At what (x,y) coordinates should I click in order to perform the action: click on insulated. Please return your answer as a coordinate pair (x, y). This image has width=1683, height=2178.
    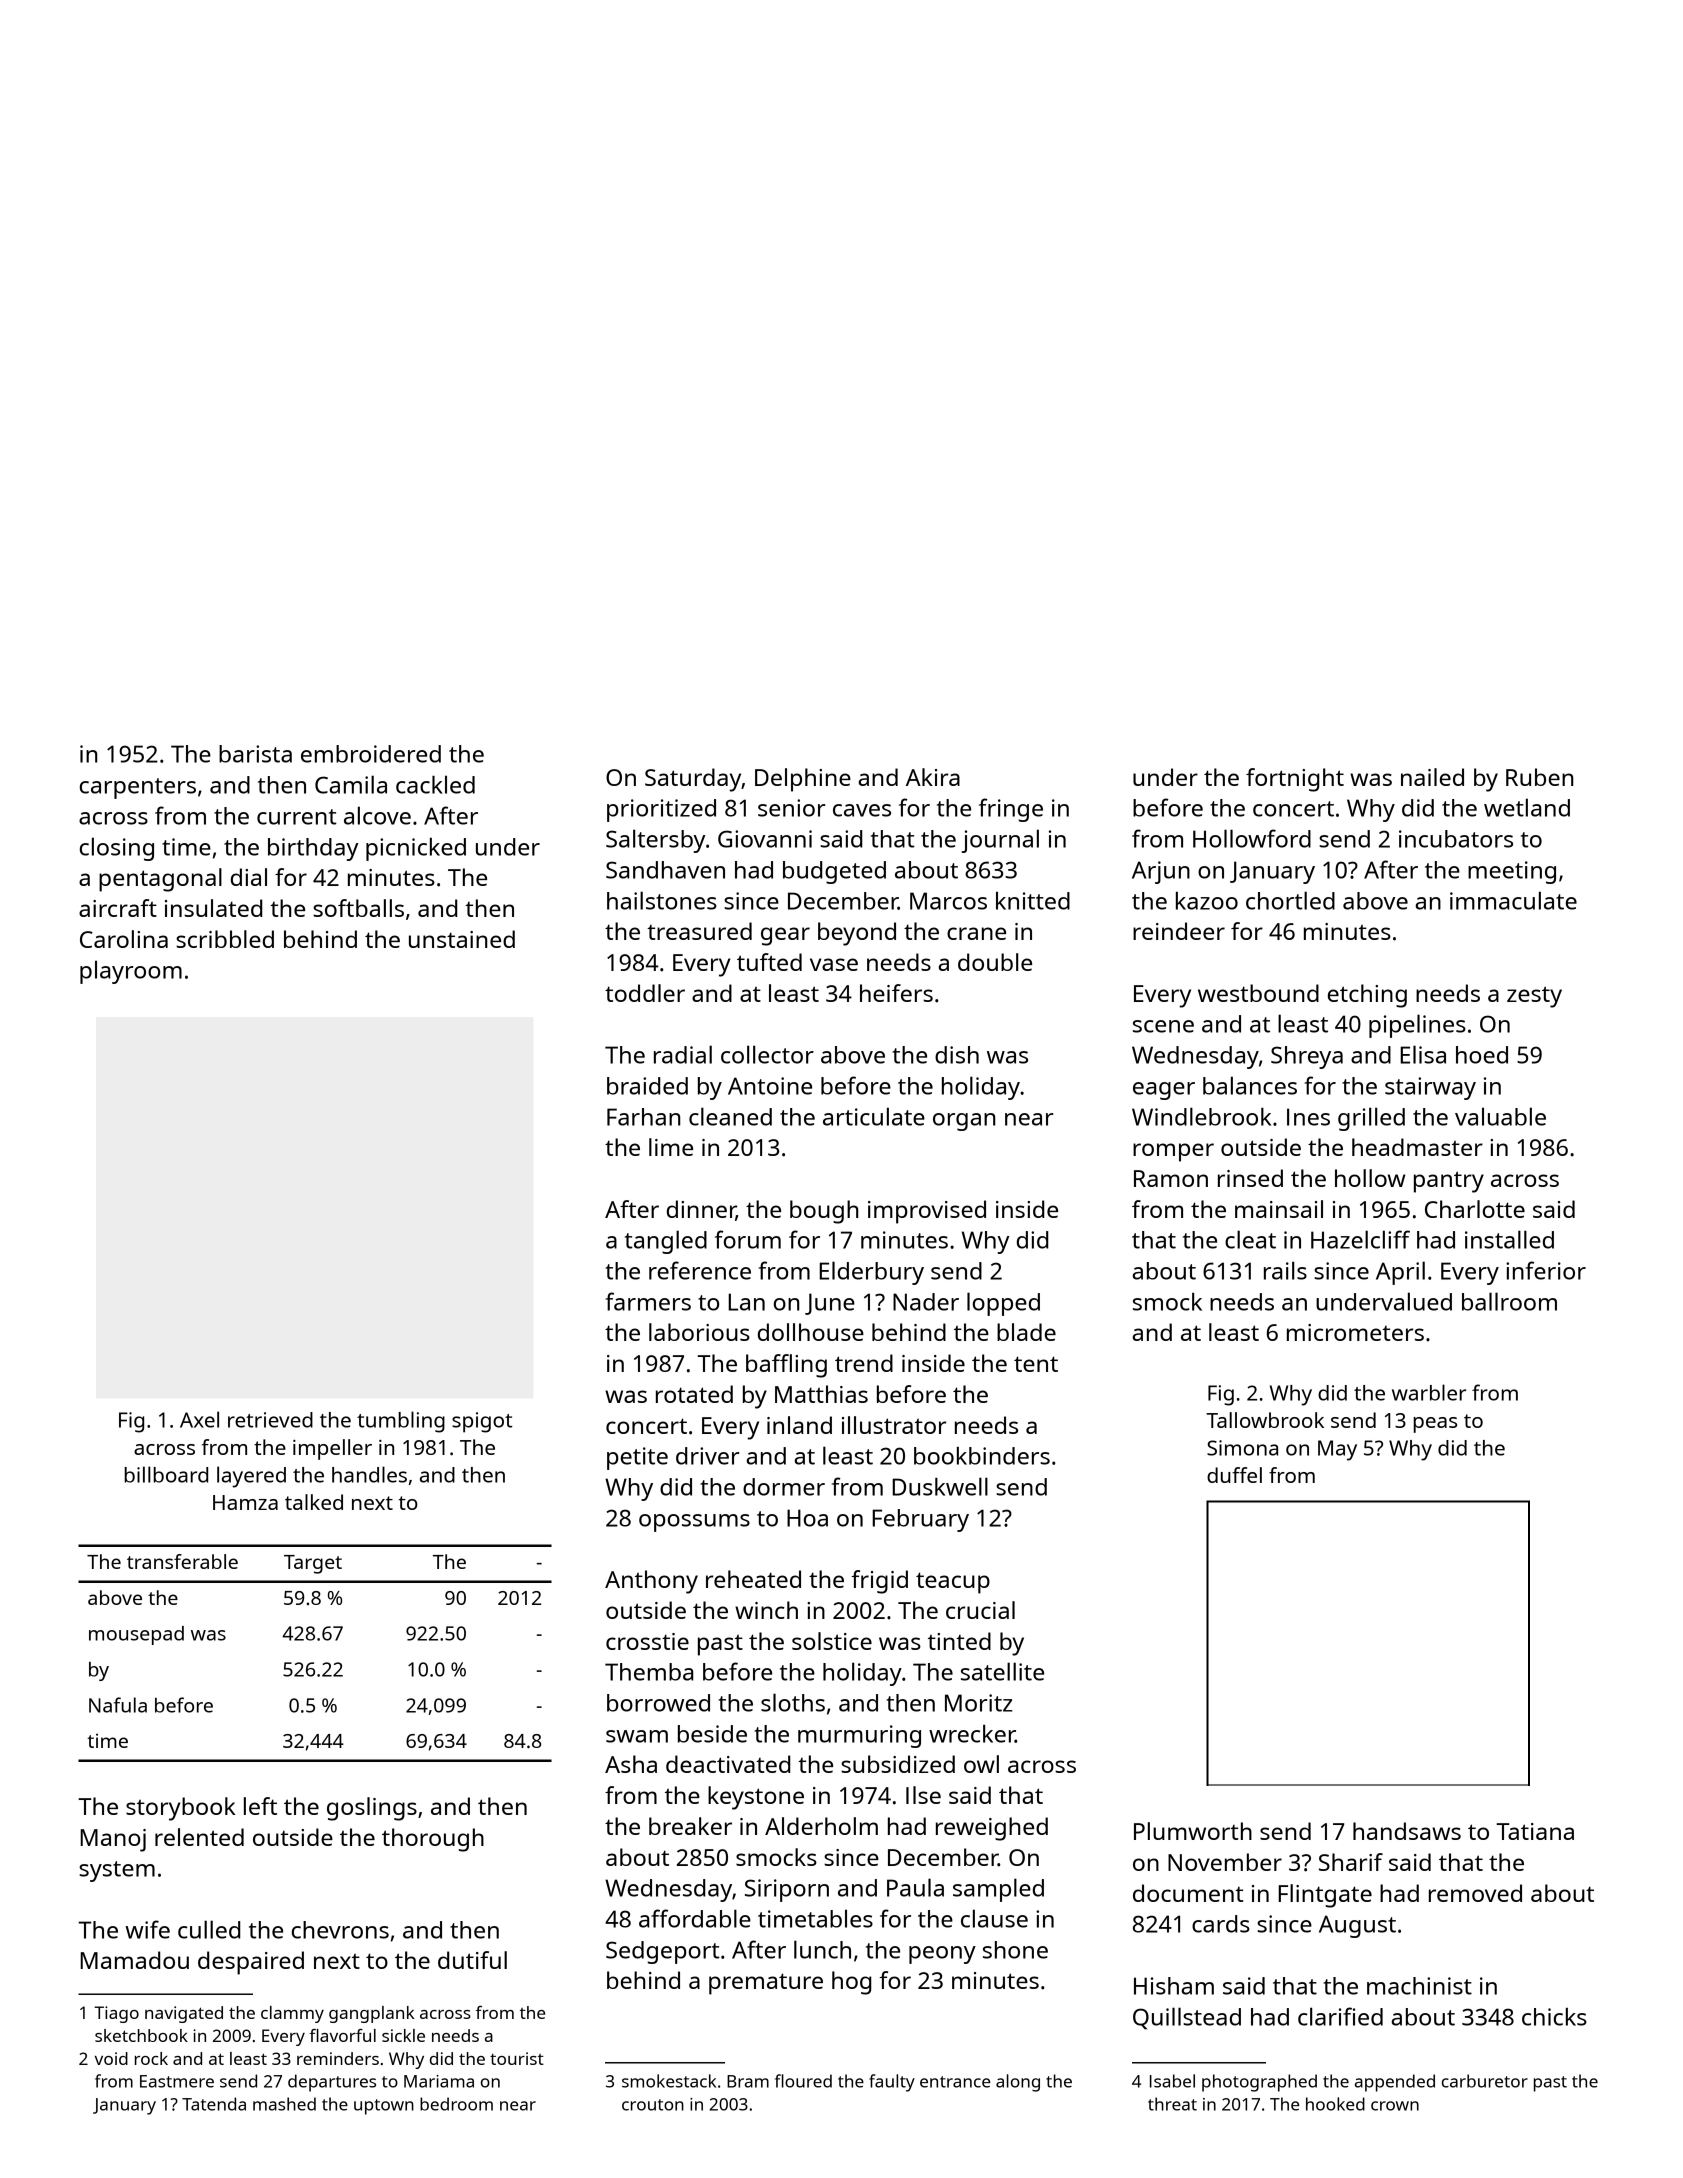
    Looking at the image, I should click on (213, 908).
